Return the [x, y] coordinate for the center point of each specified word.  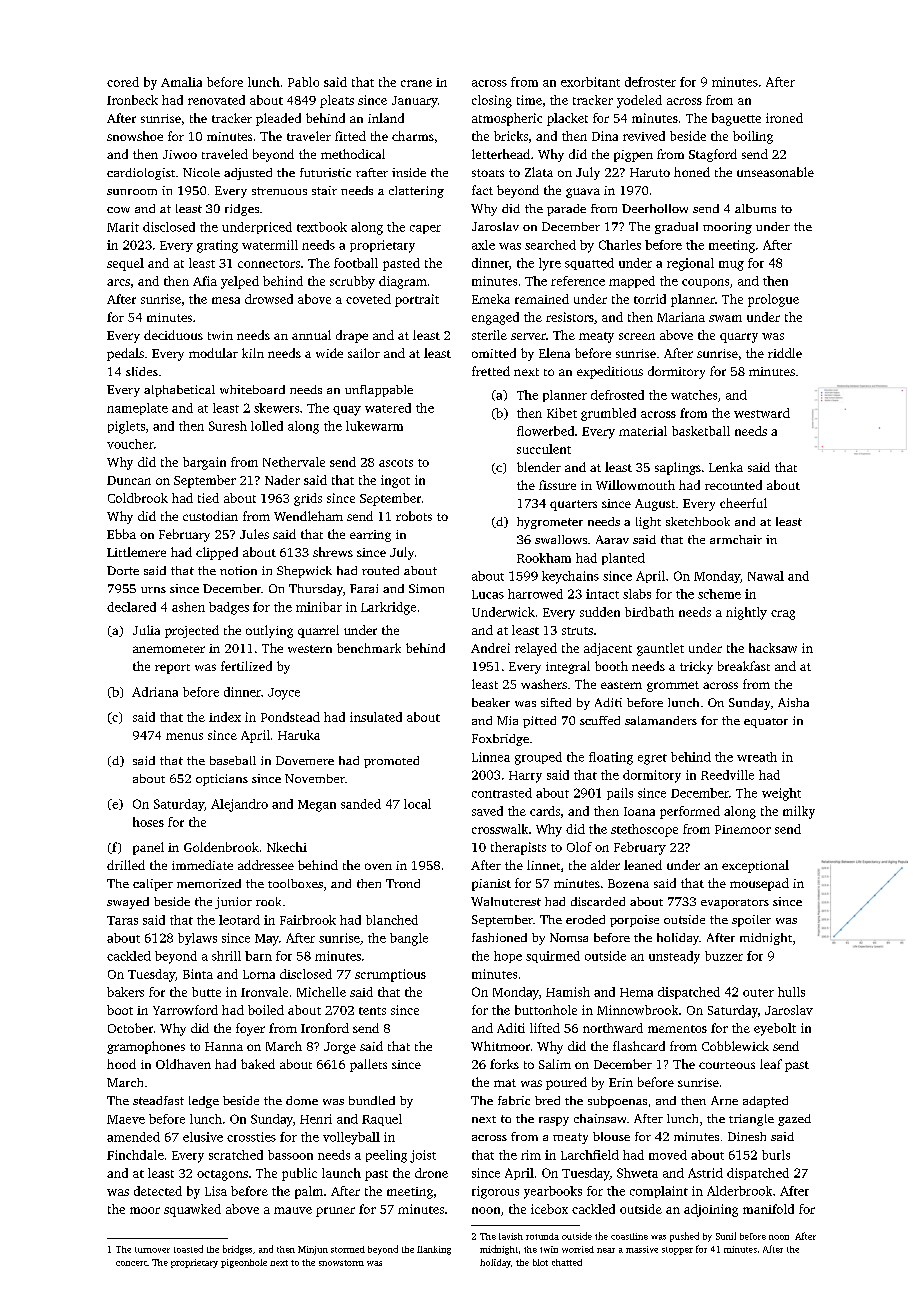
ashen [188, 607]
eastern [621, 685]
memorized [209, 883]
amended [133, 1137]
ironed [784, 118]
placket [567, 119]
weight [781, 794]
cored [123, 82]
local [417, 804]
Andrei [490, 648]
